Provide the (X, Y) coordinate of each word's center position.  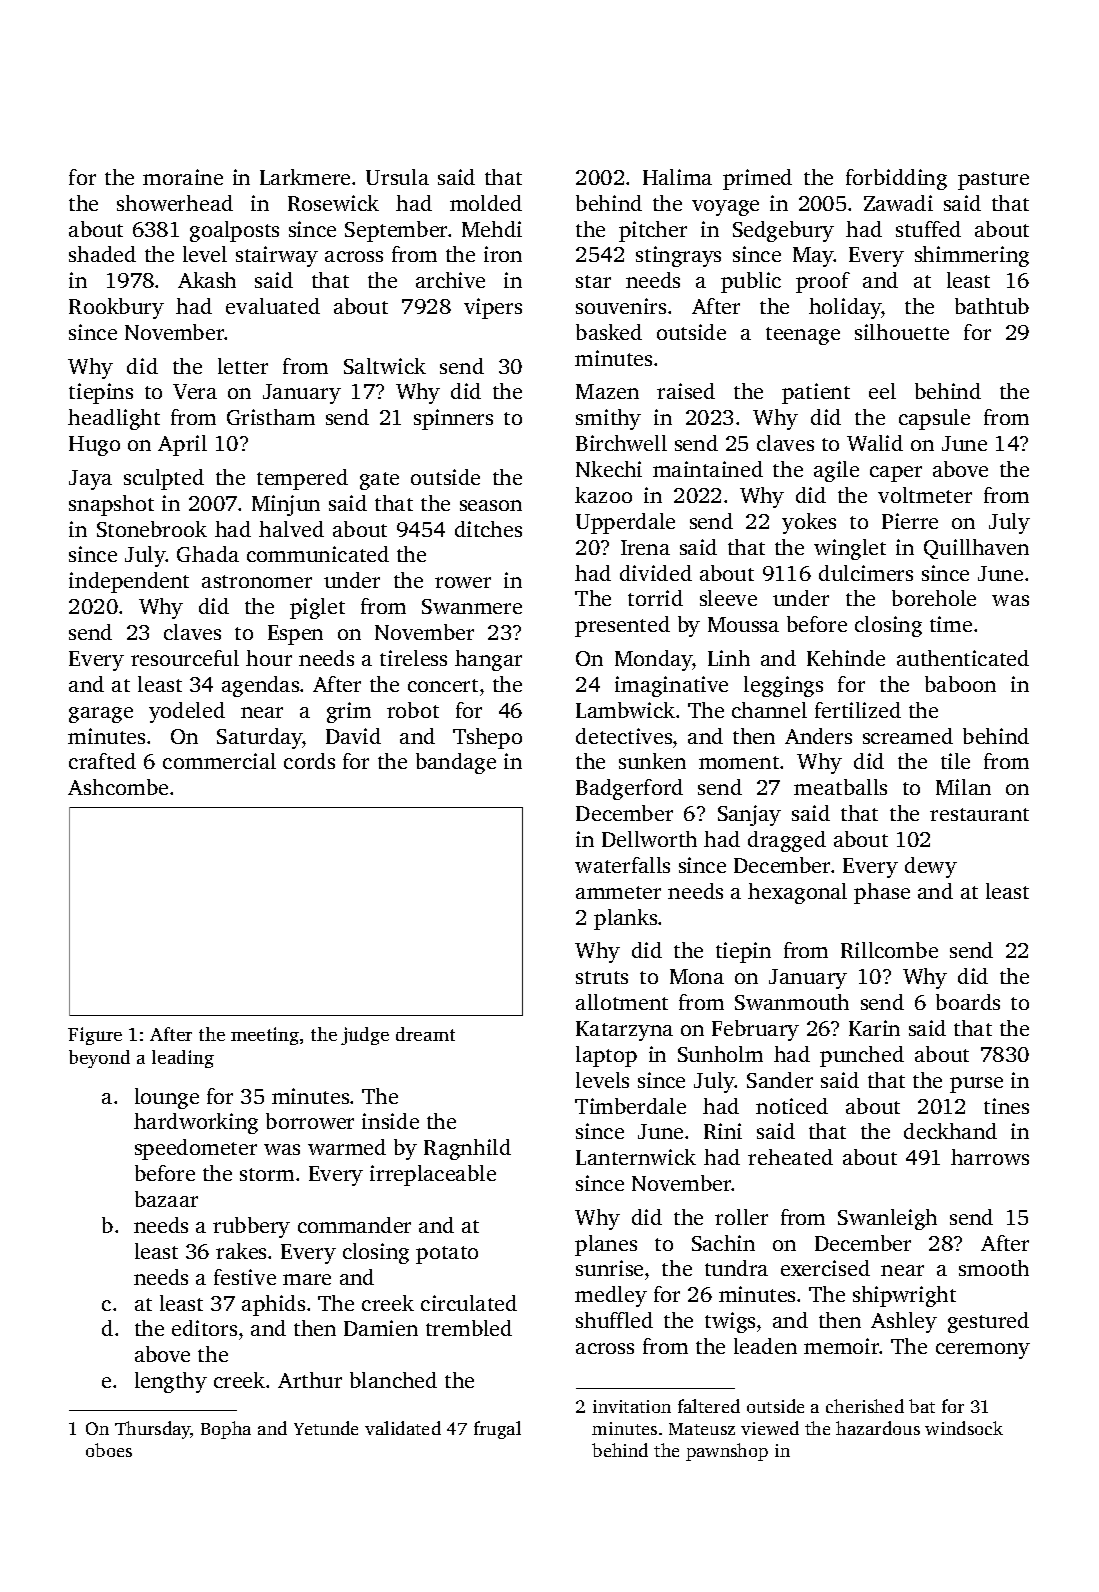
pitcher (653, 231)
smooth (994, 1268)
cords (309, 761)
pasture (993, 181)
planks (625, 919)
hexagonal (797, 893)
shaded (102, 254)
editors (204, 1328)
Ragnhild (467, 1149)
